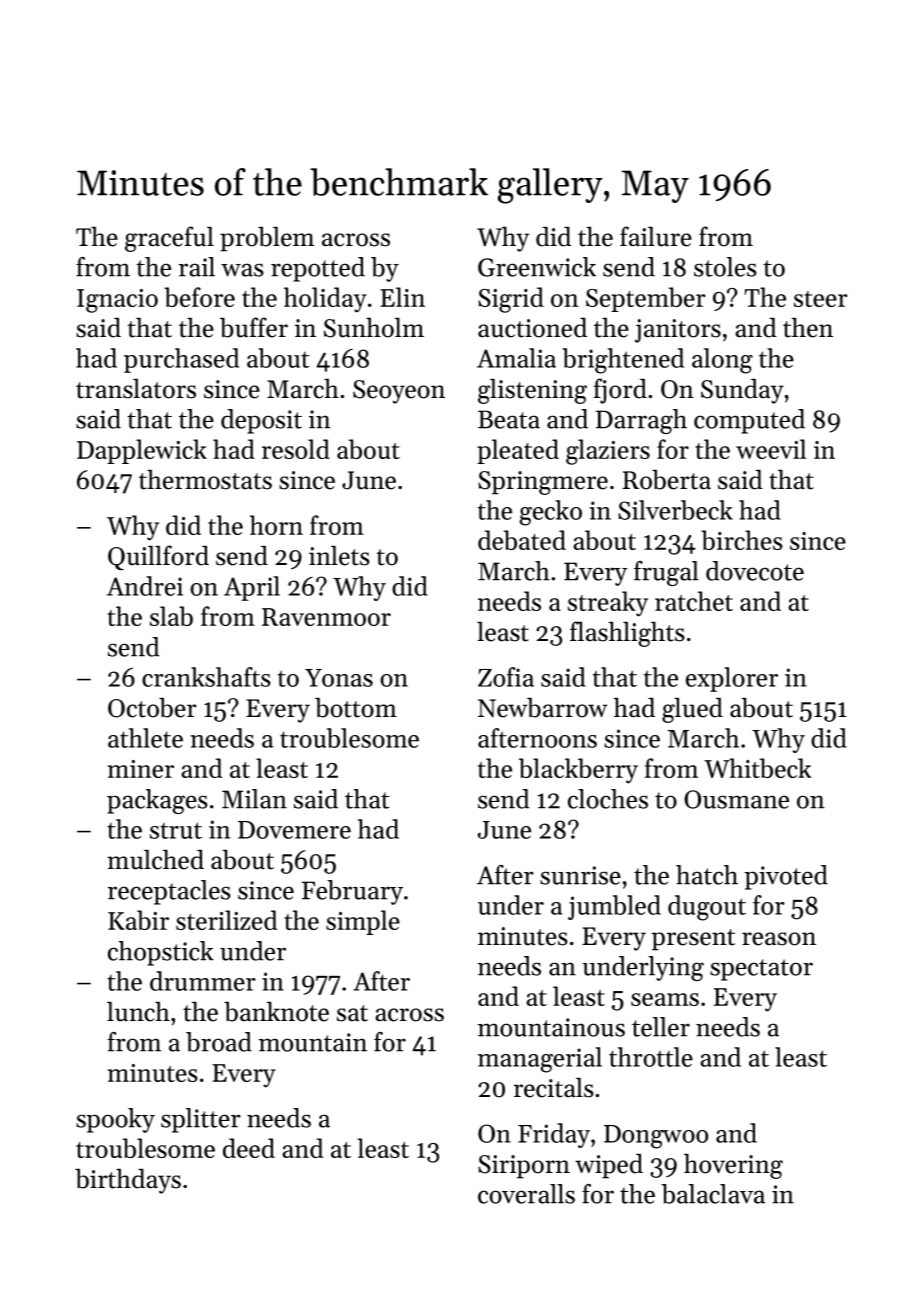 The height and width of the screenshot is (1311, 924). I want to click on spooky, so click(115, 1120).
